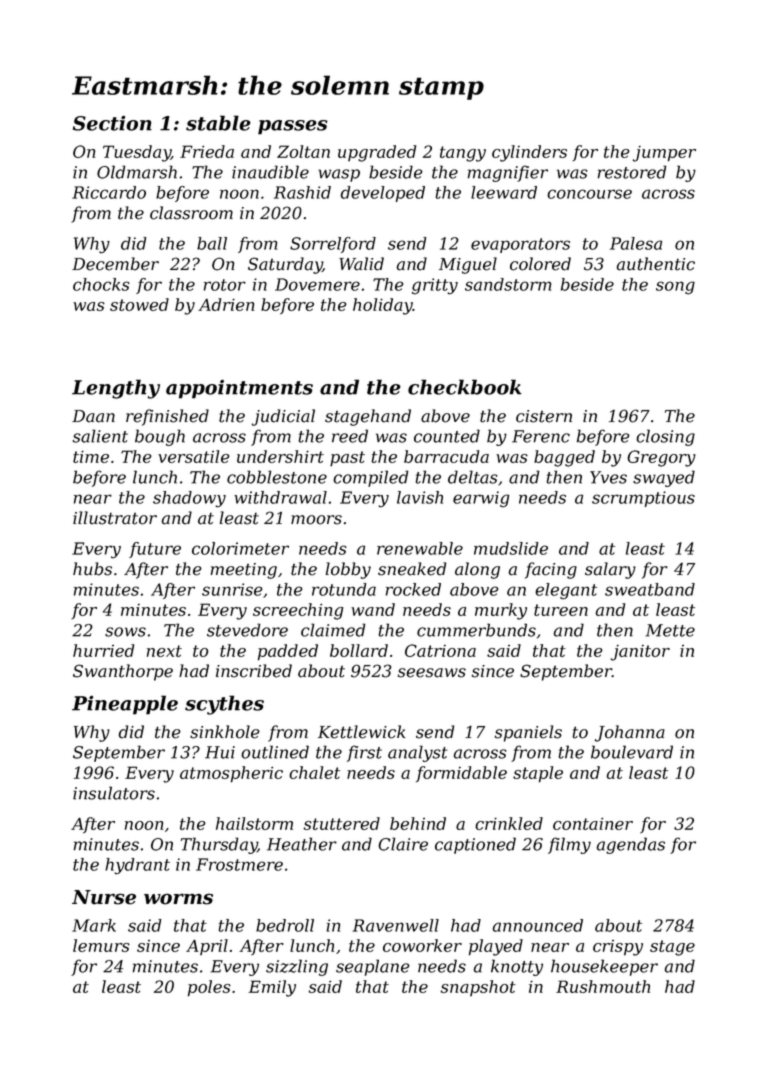 The height and width of the document is (1089, 768). Describe the element at coordinates (517, 967) in the document. I see `knotty` at that location.
